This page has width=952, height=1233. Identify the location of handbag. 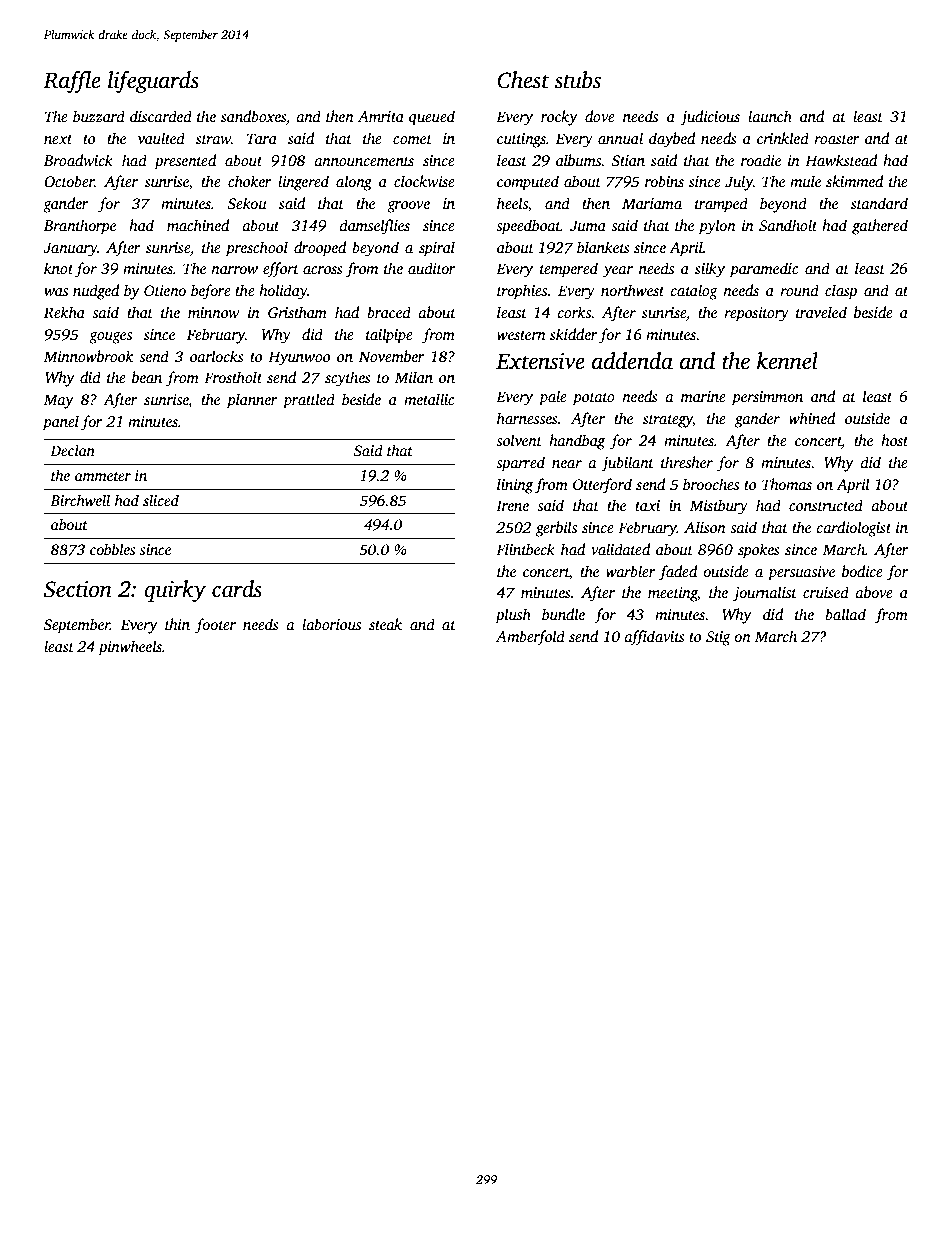
(577, 442).
